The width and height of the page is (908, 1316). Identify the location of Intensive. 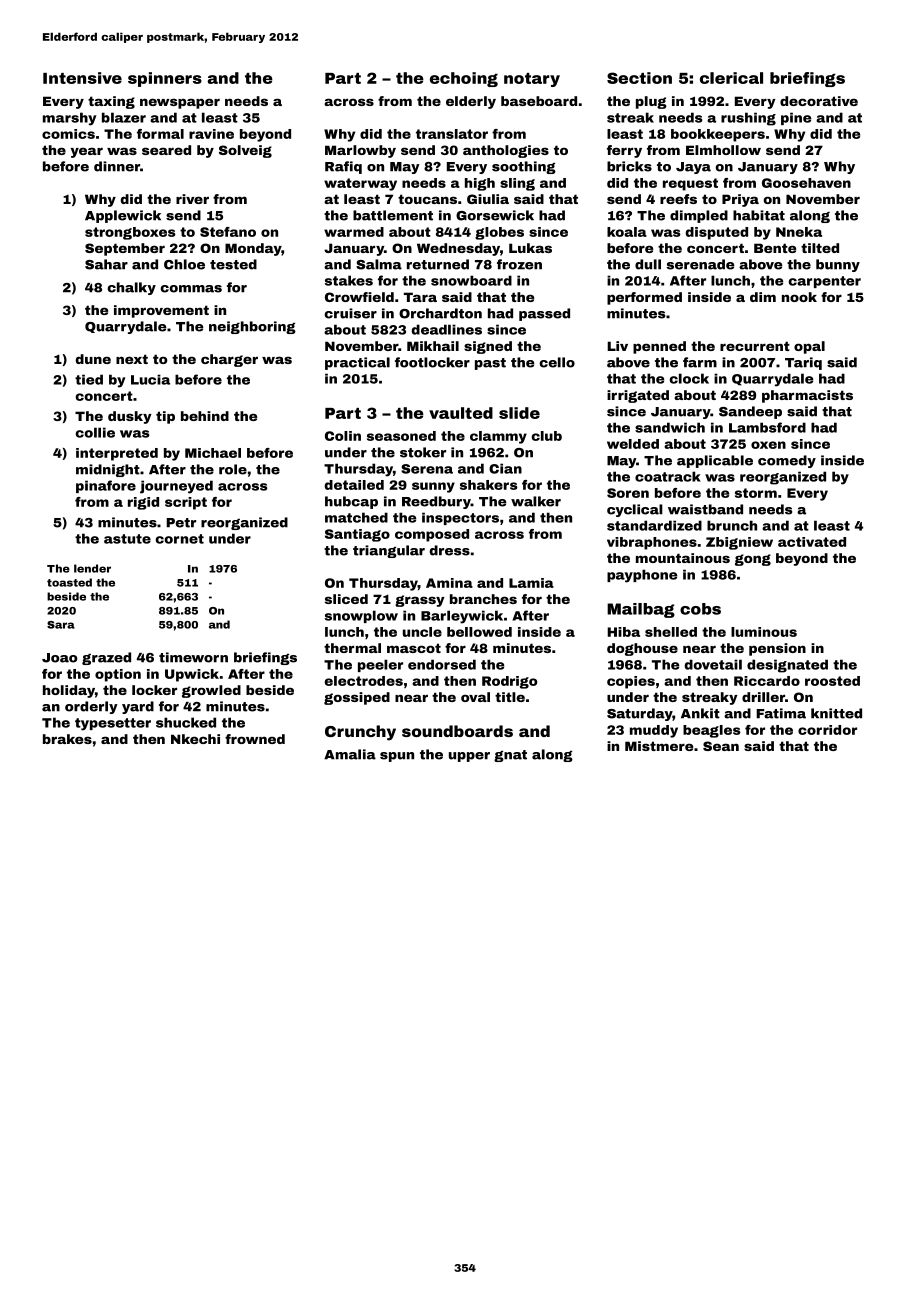
(82, 78).
